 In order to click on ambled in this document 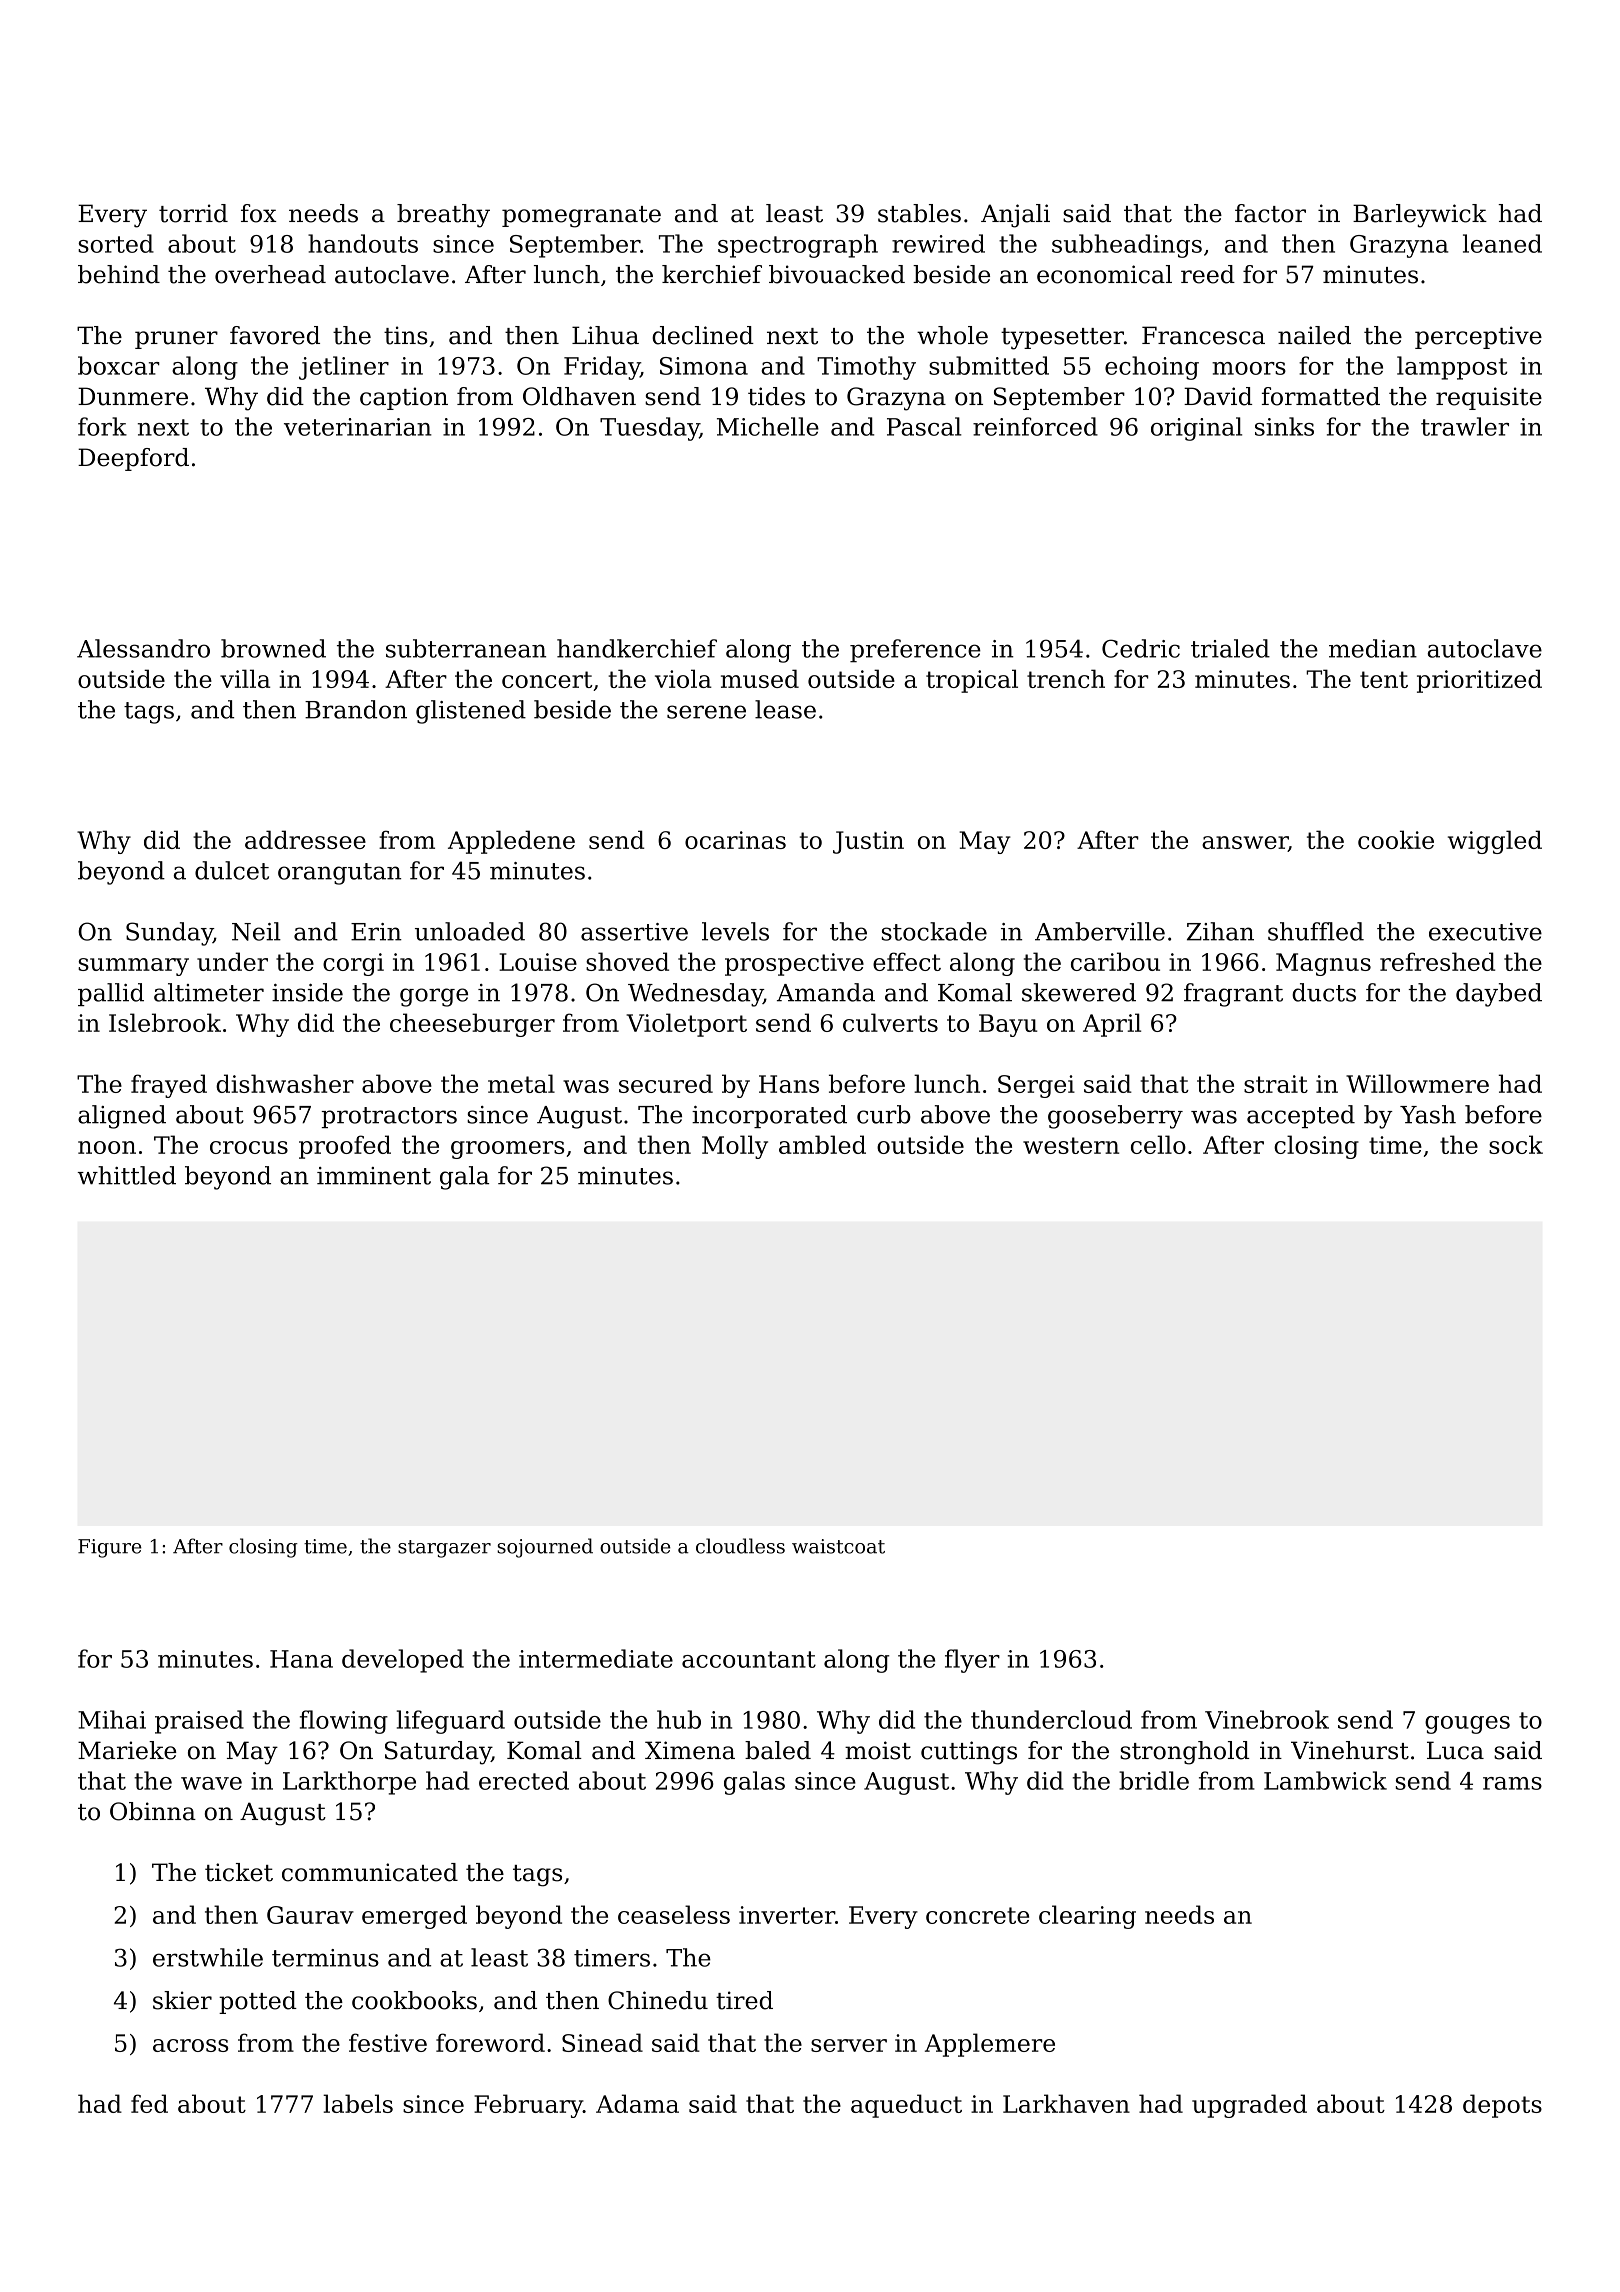, I will do `click(822, 1144)`.
